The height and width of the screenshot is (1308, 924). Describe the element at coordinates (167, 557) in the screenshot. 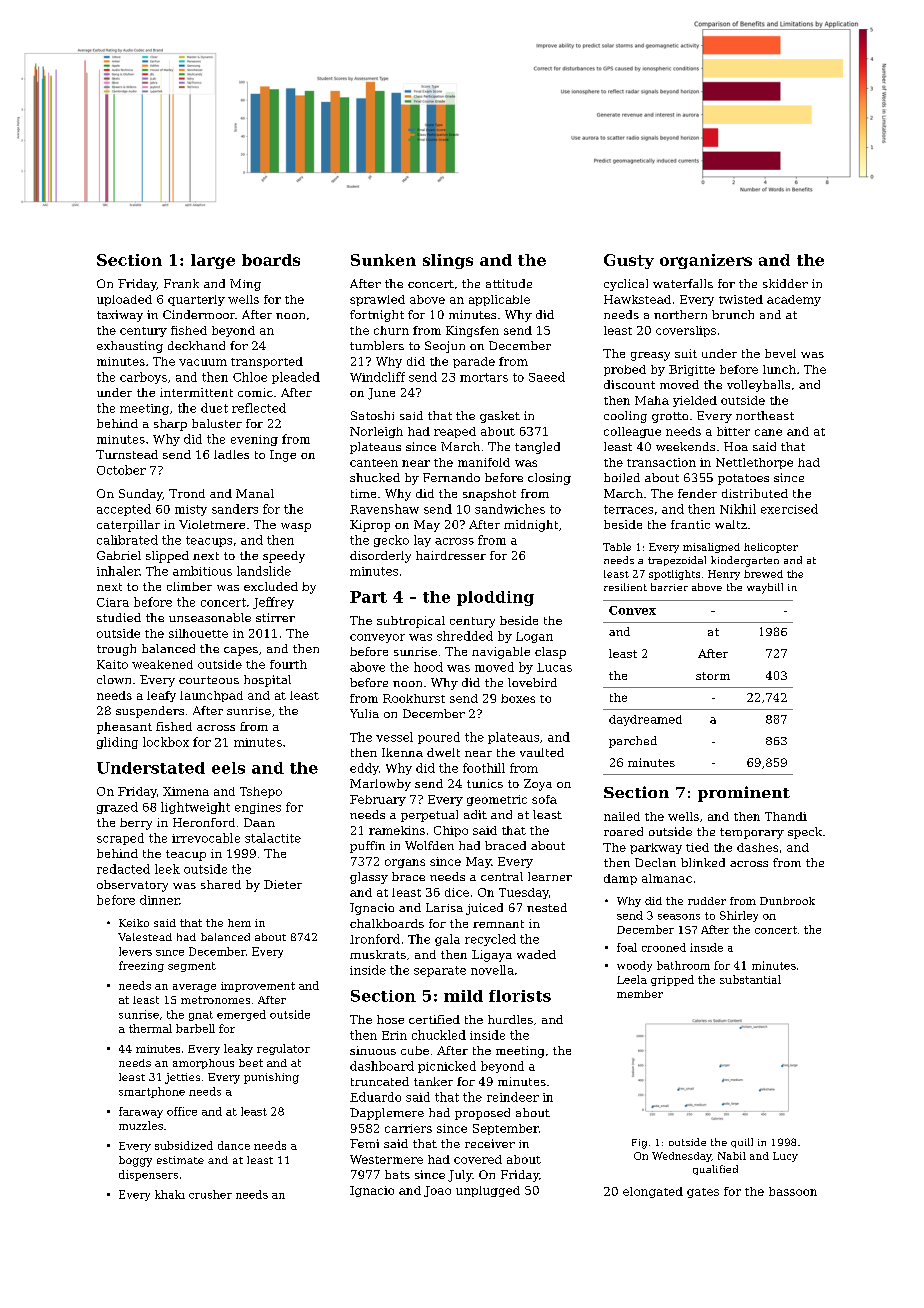

I see `slipped` at that location.
